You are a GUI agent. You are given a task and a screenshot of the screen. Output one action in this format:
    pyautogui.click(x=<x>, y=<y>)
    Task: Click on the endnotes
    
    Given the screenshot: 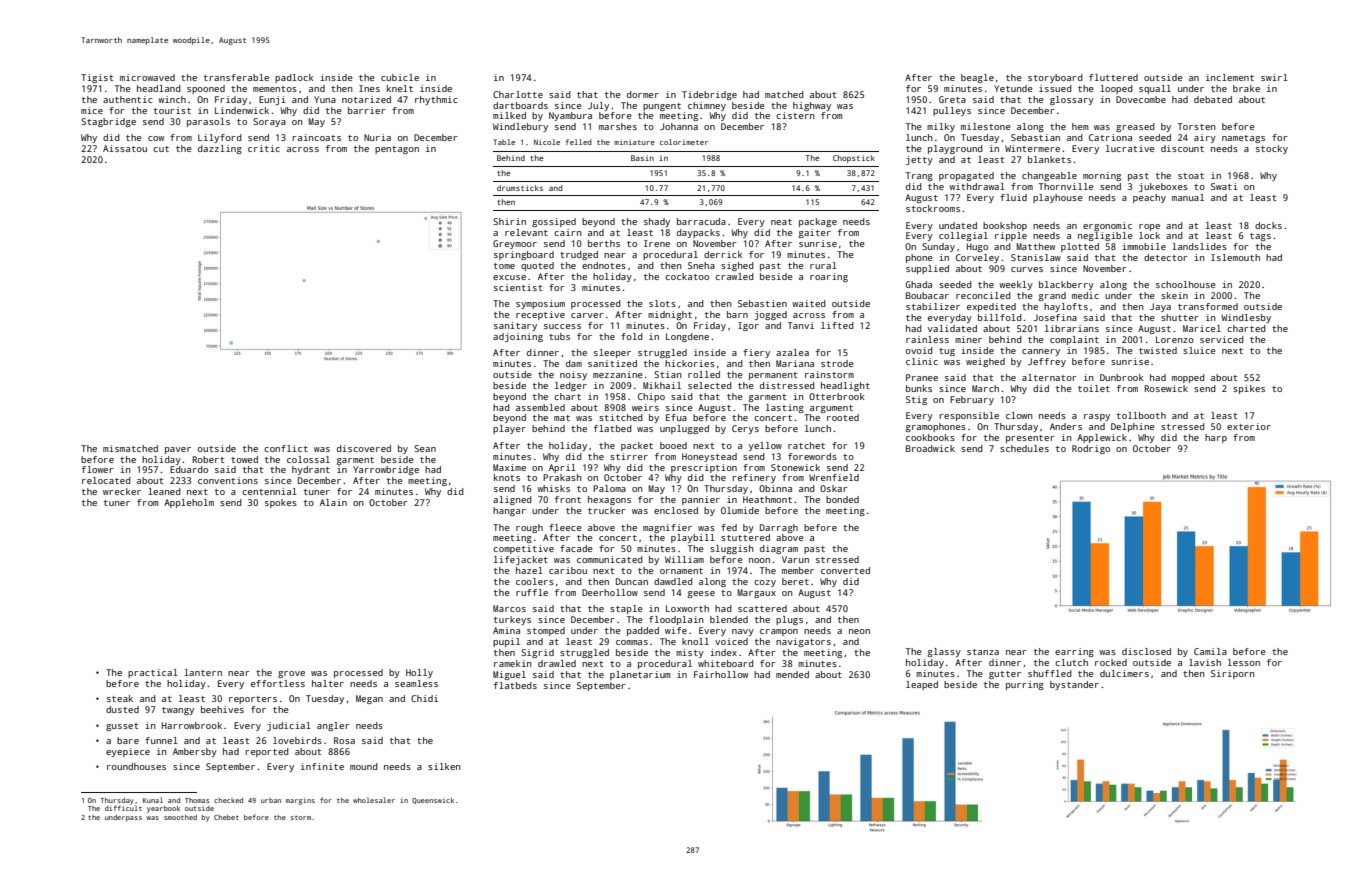 What is the action you would take?
    pyautogui.click(x=604, y=265)
